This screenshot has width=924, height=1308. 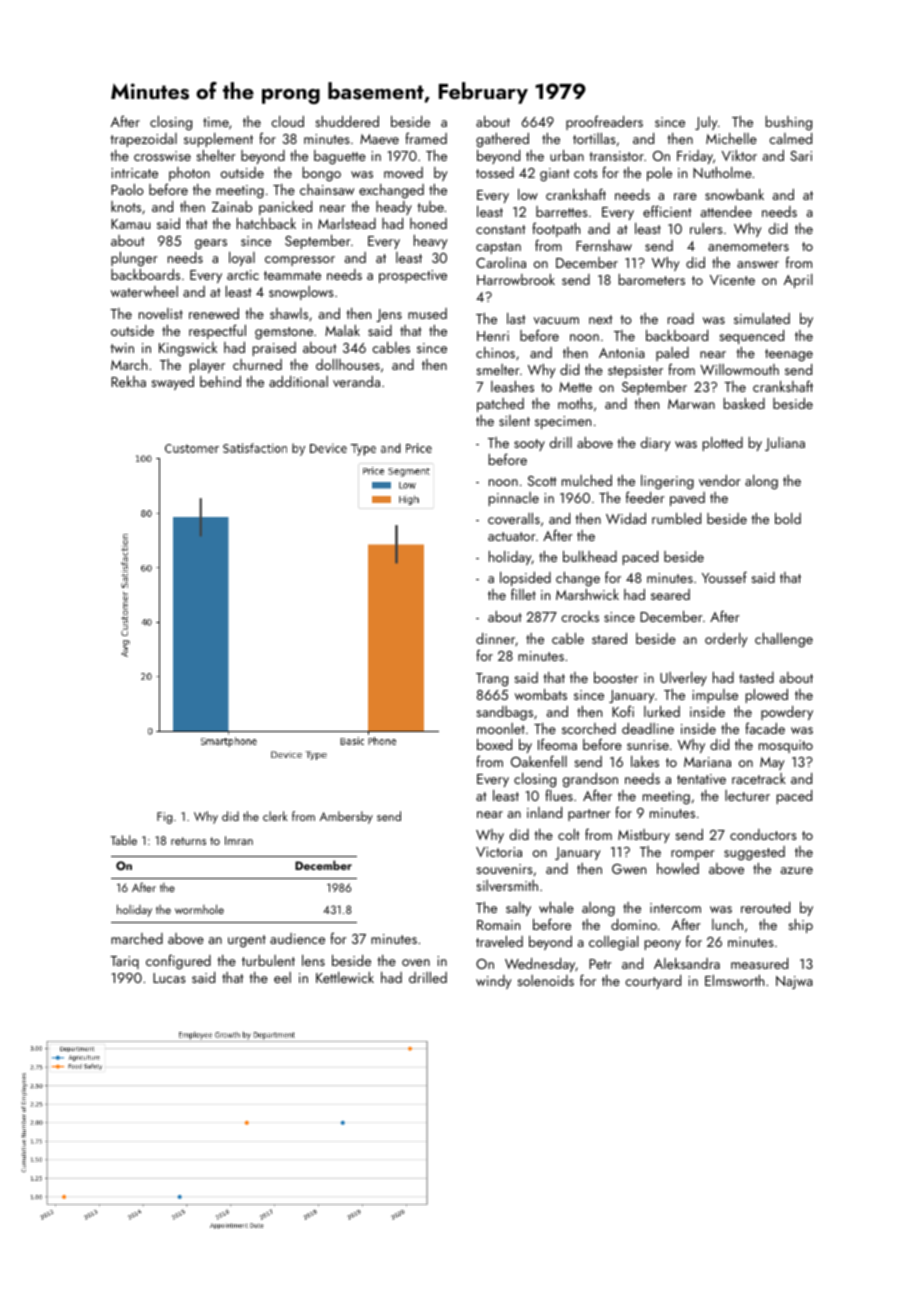 What do you see at coordinates (494, 744) in the screenshot?
I see `boxed` at bounding box center [494, 744].
